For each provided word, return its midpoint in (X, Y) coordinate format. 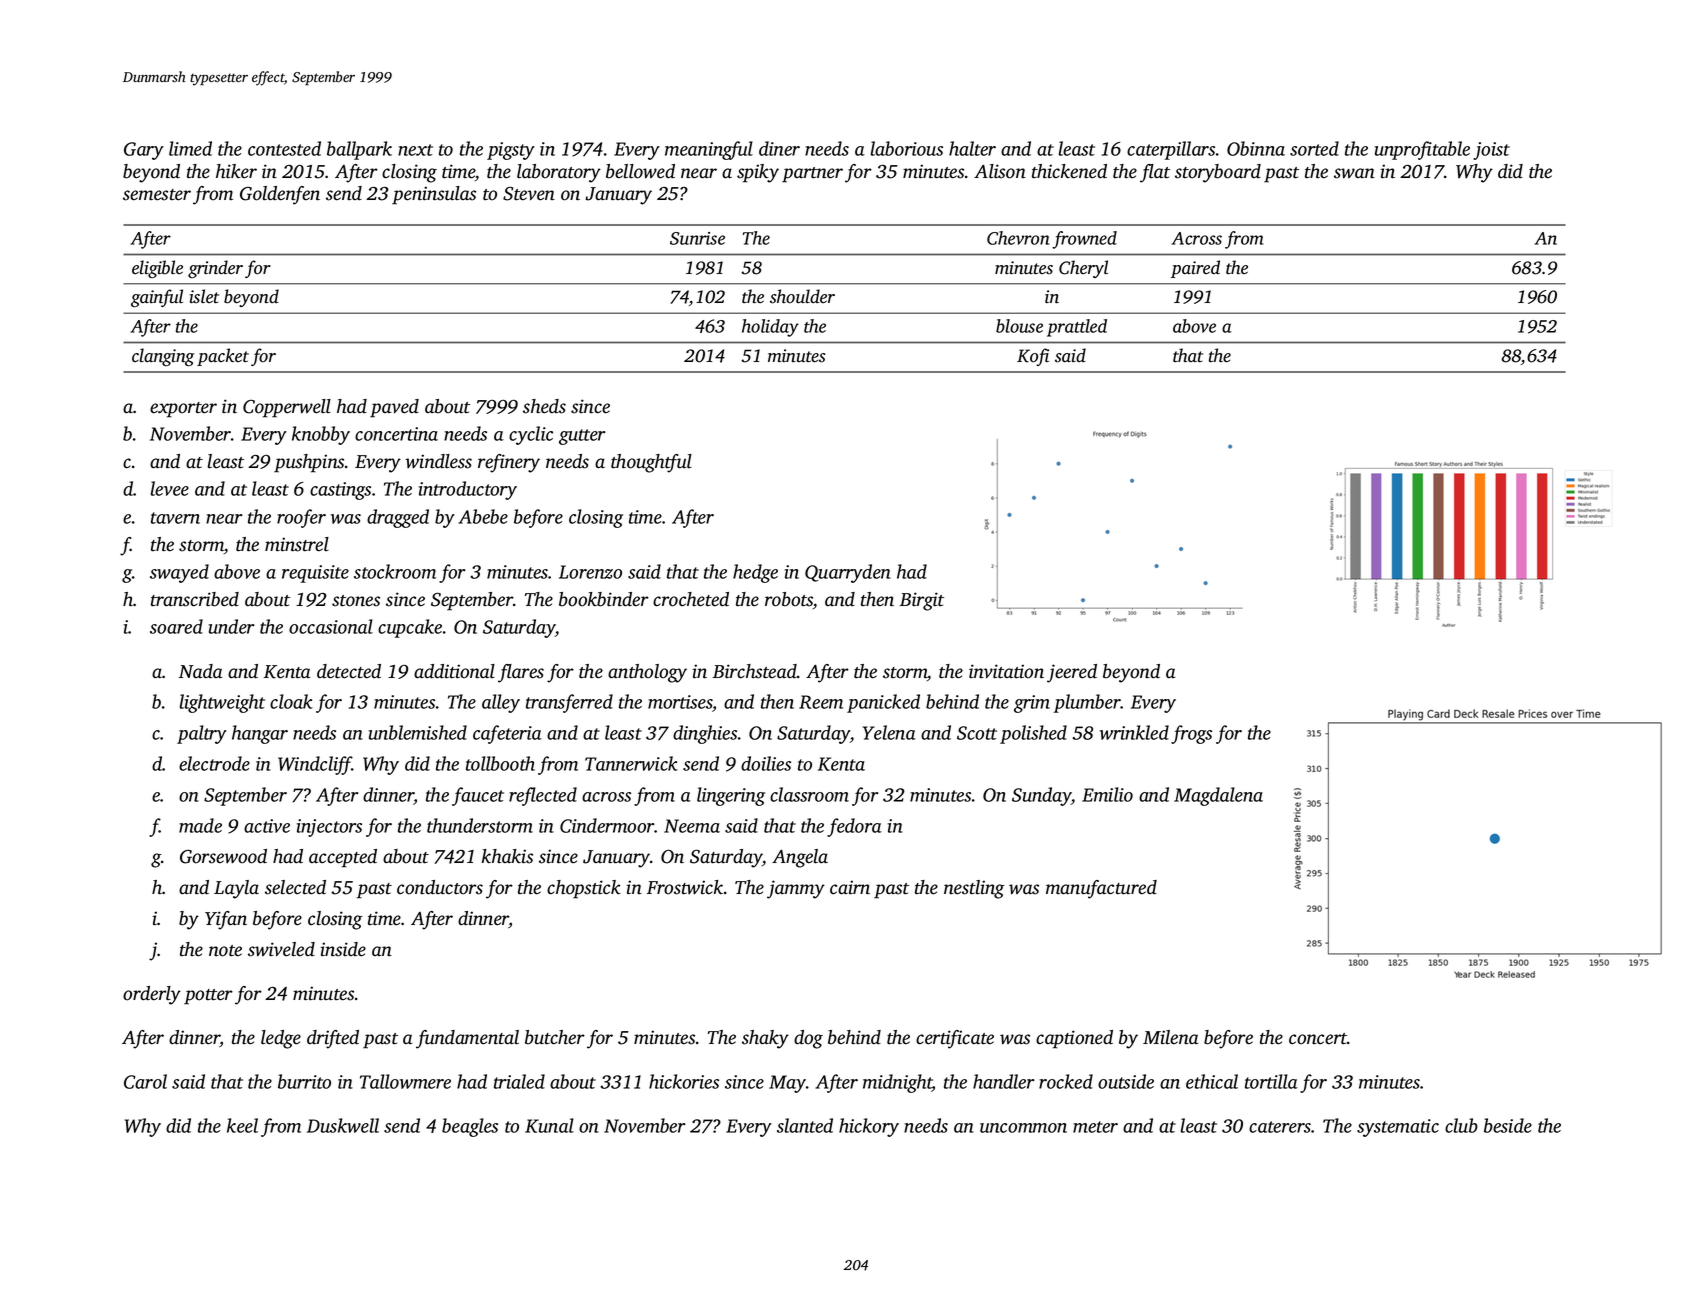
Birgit (922, 601)
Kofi (1033, 357)
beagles (470, 1127)
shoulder (802, 296)
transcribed (195, 599)
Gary (144, 151)
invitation (1006, 671)
